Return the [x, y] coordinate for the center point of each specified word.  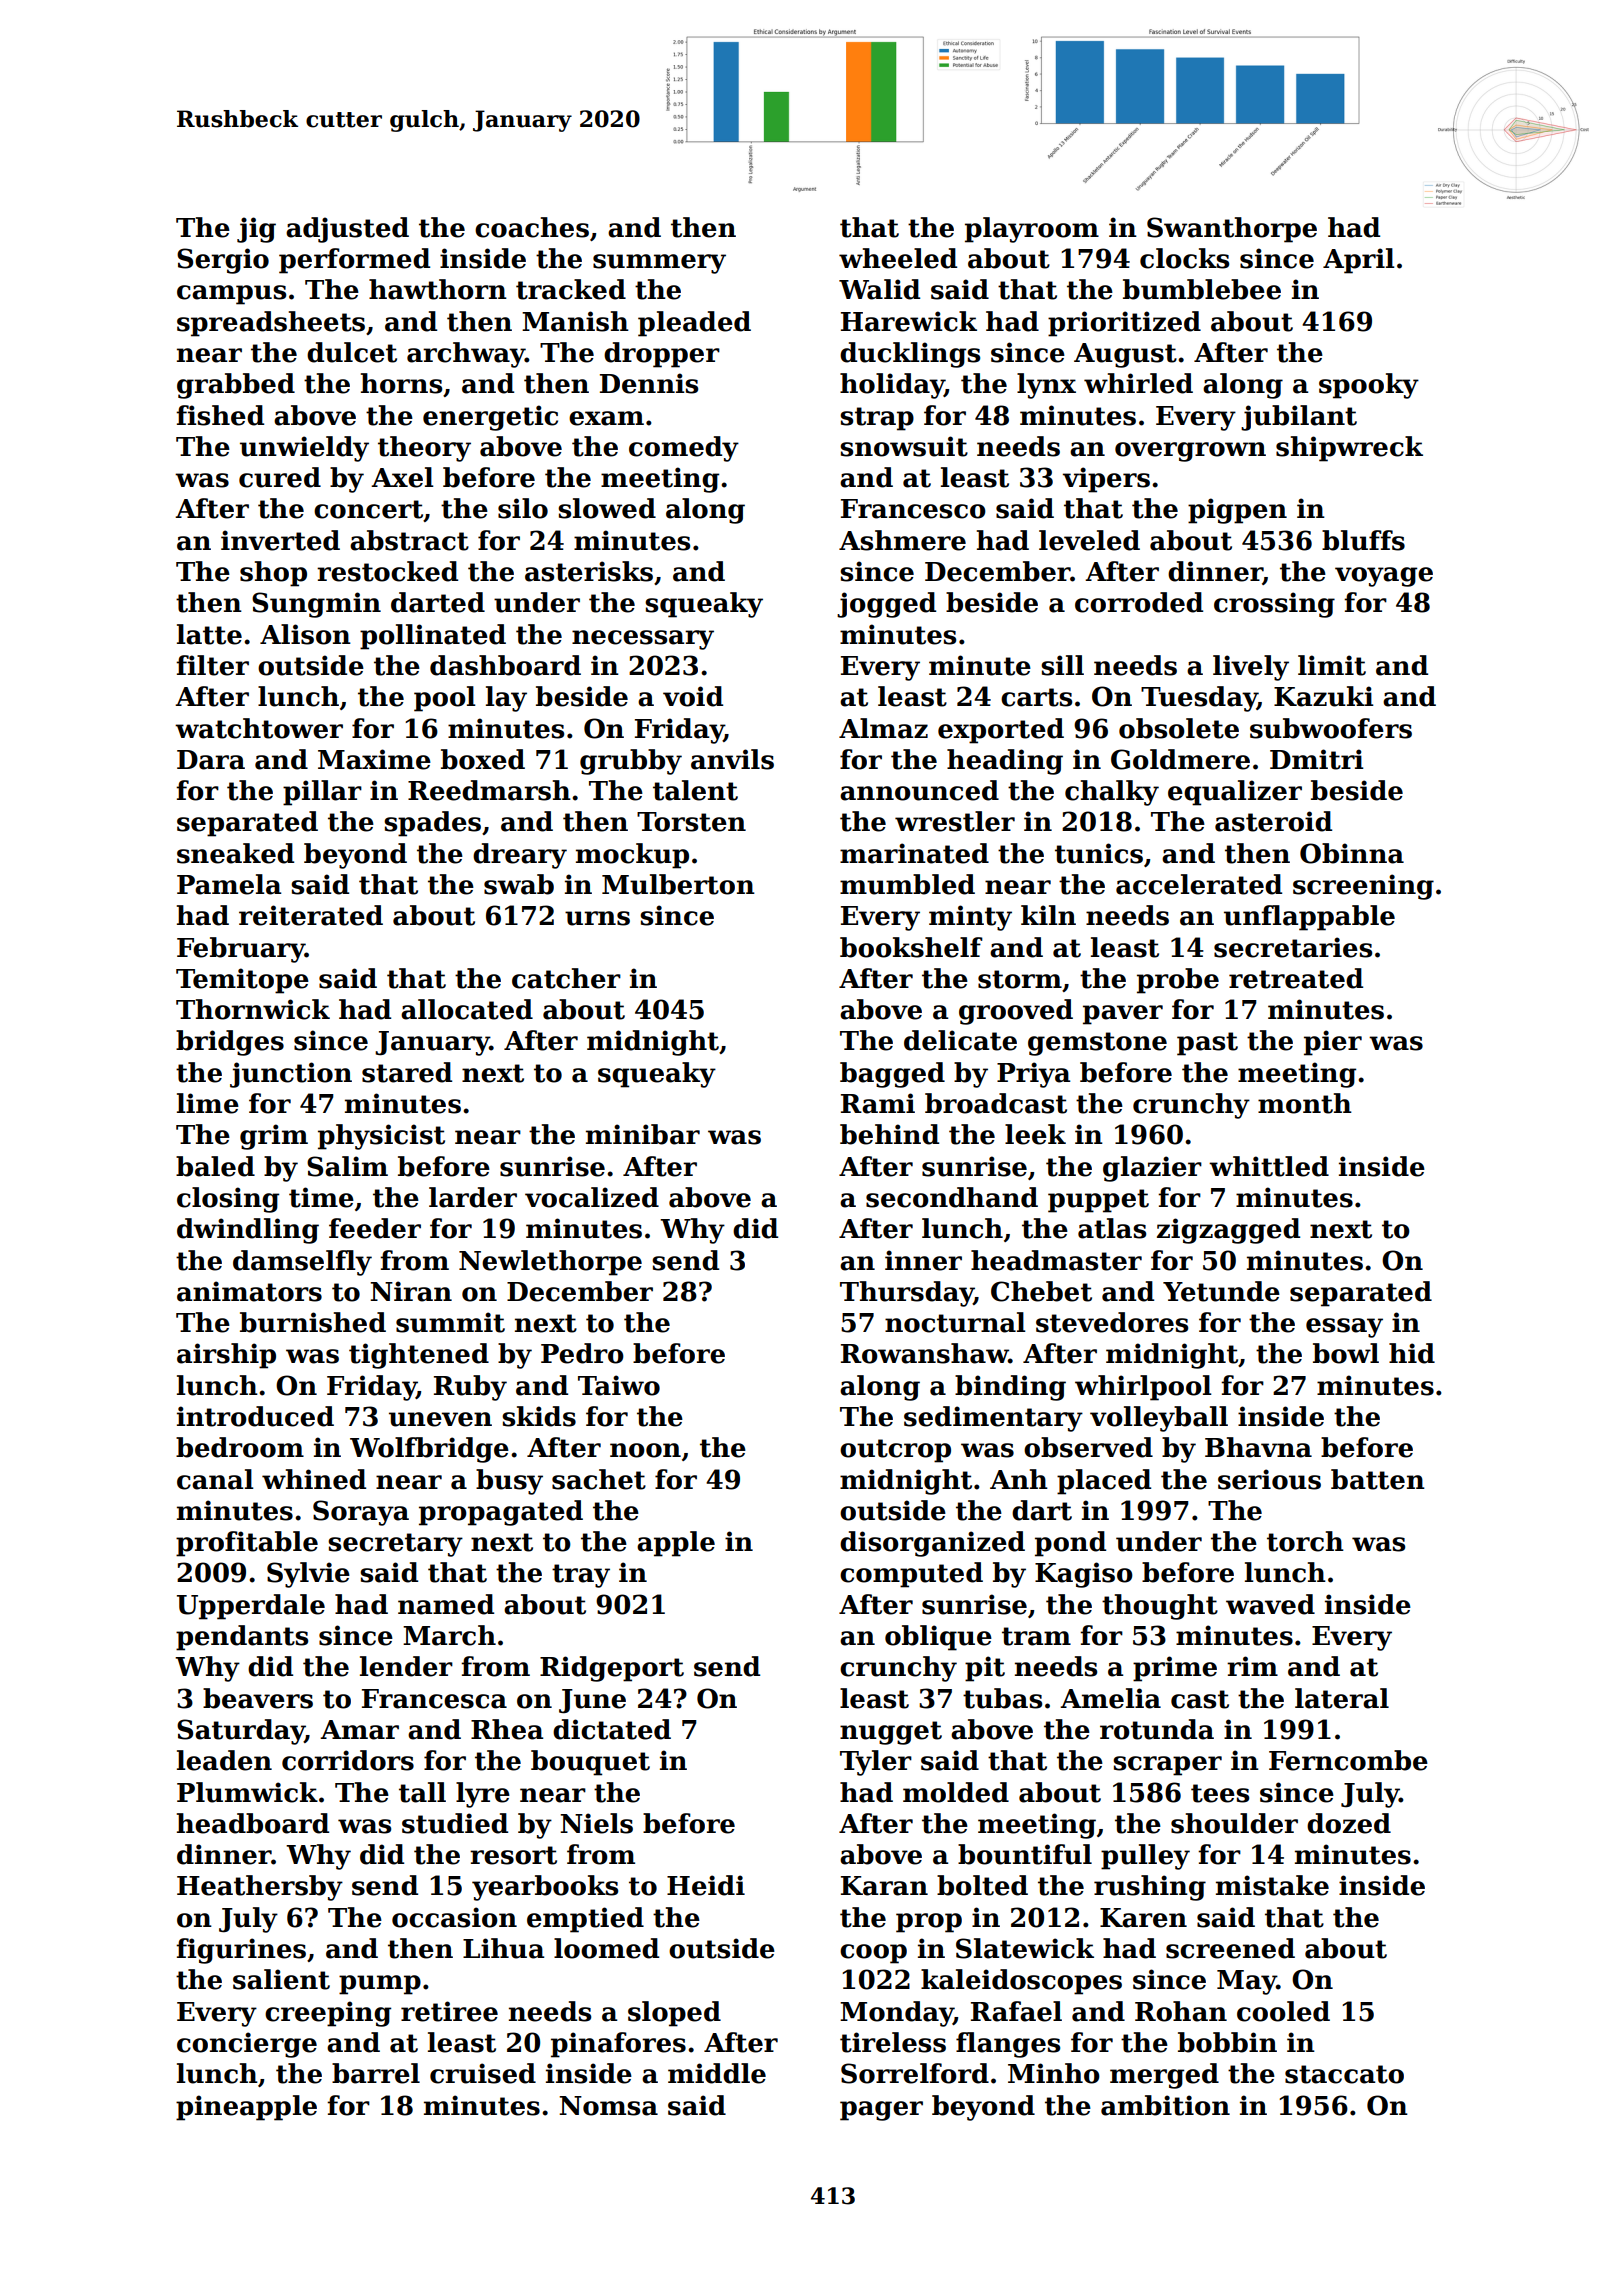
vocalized [592, 1197]
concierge [247, 2045]
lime [208, 1103]
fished [220, 415]
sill [1062, 665]
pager [881, 2111]
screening [1363, 887]
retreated [1296, 978]
